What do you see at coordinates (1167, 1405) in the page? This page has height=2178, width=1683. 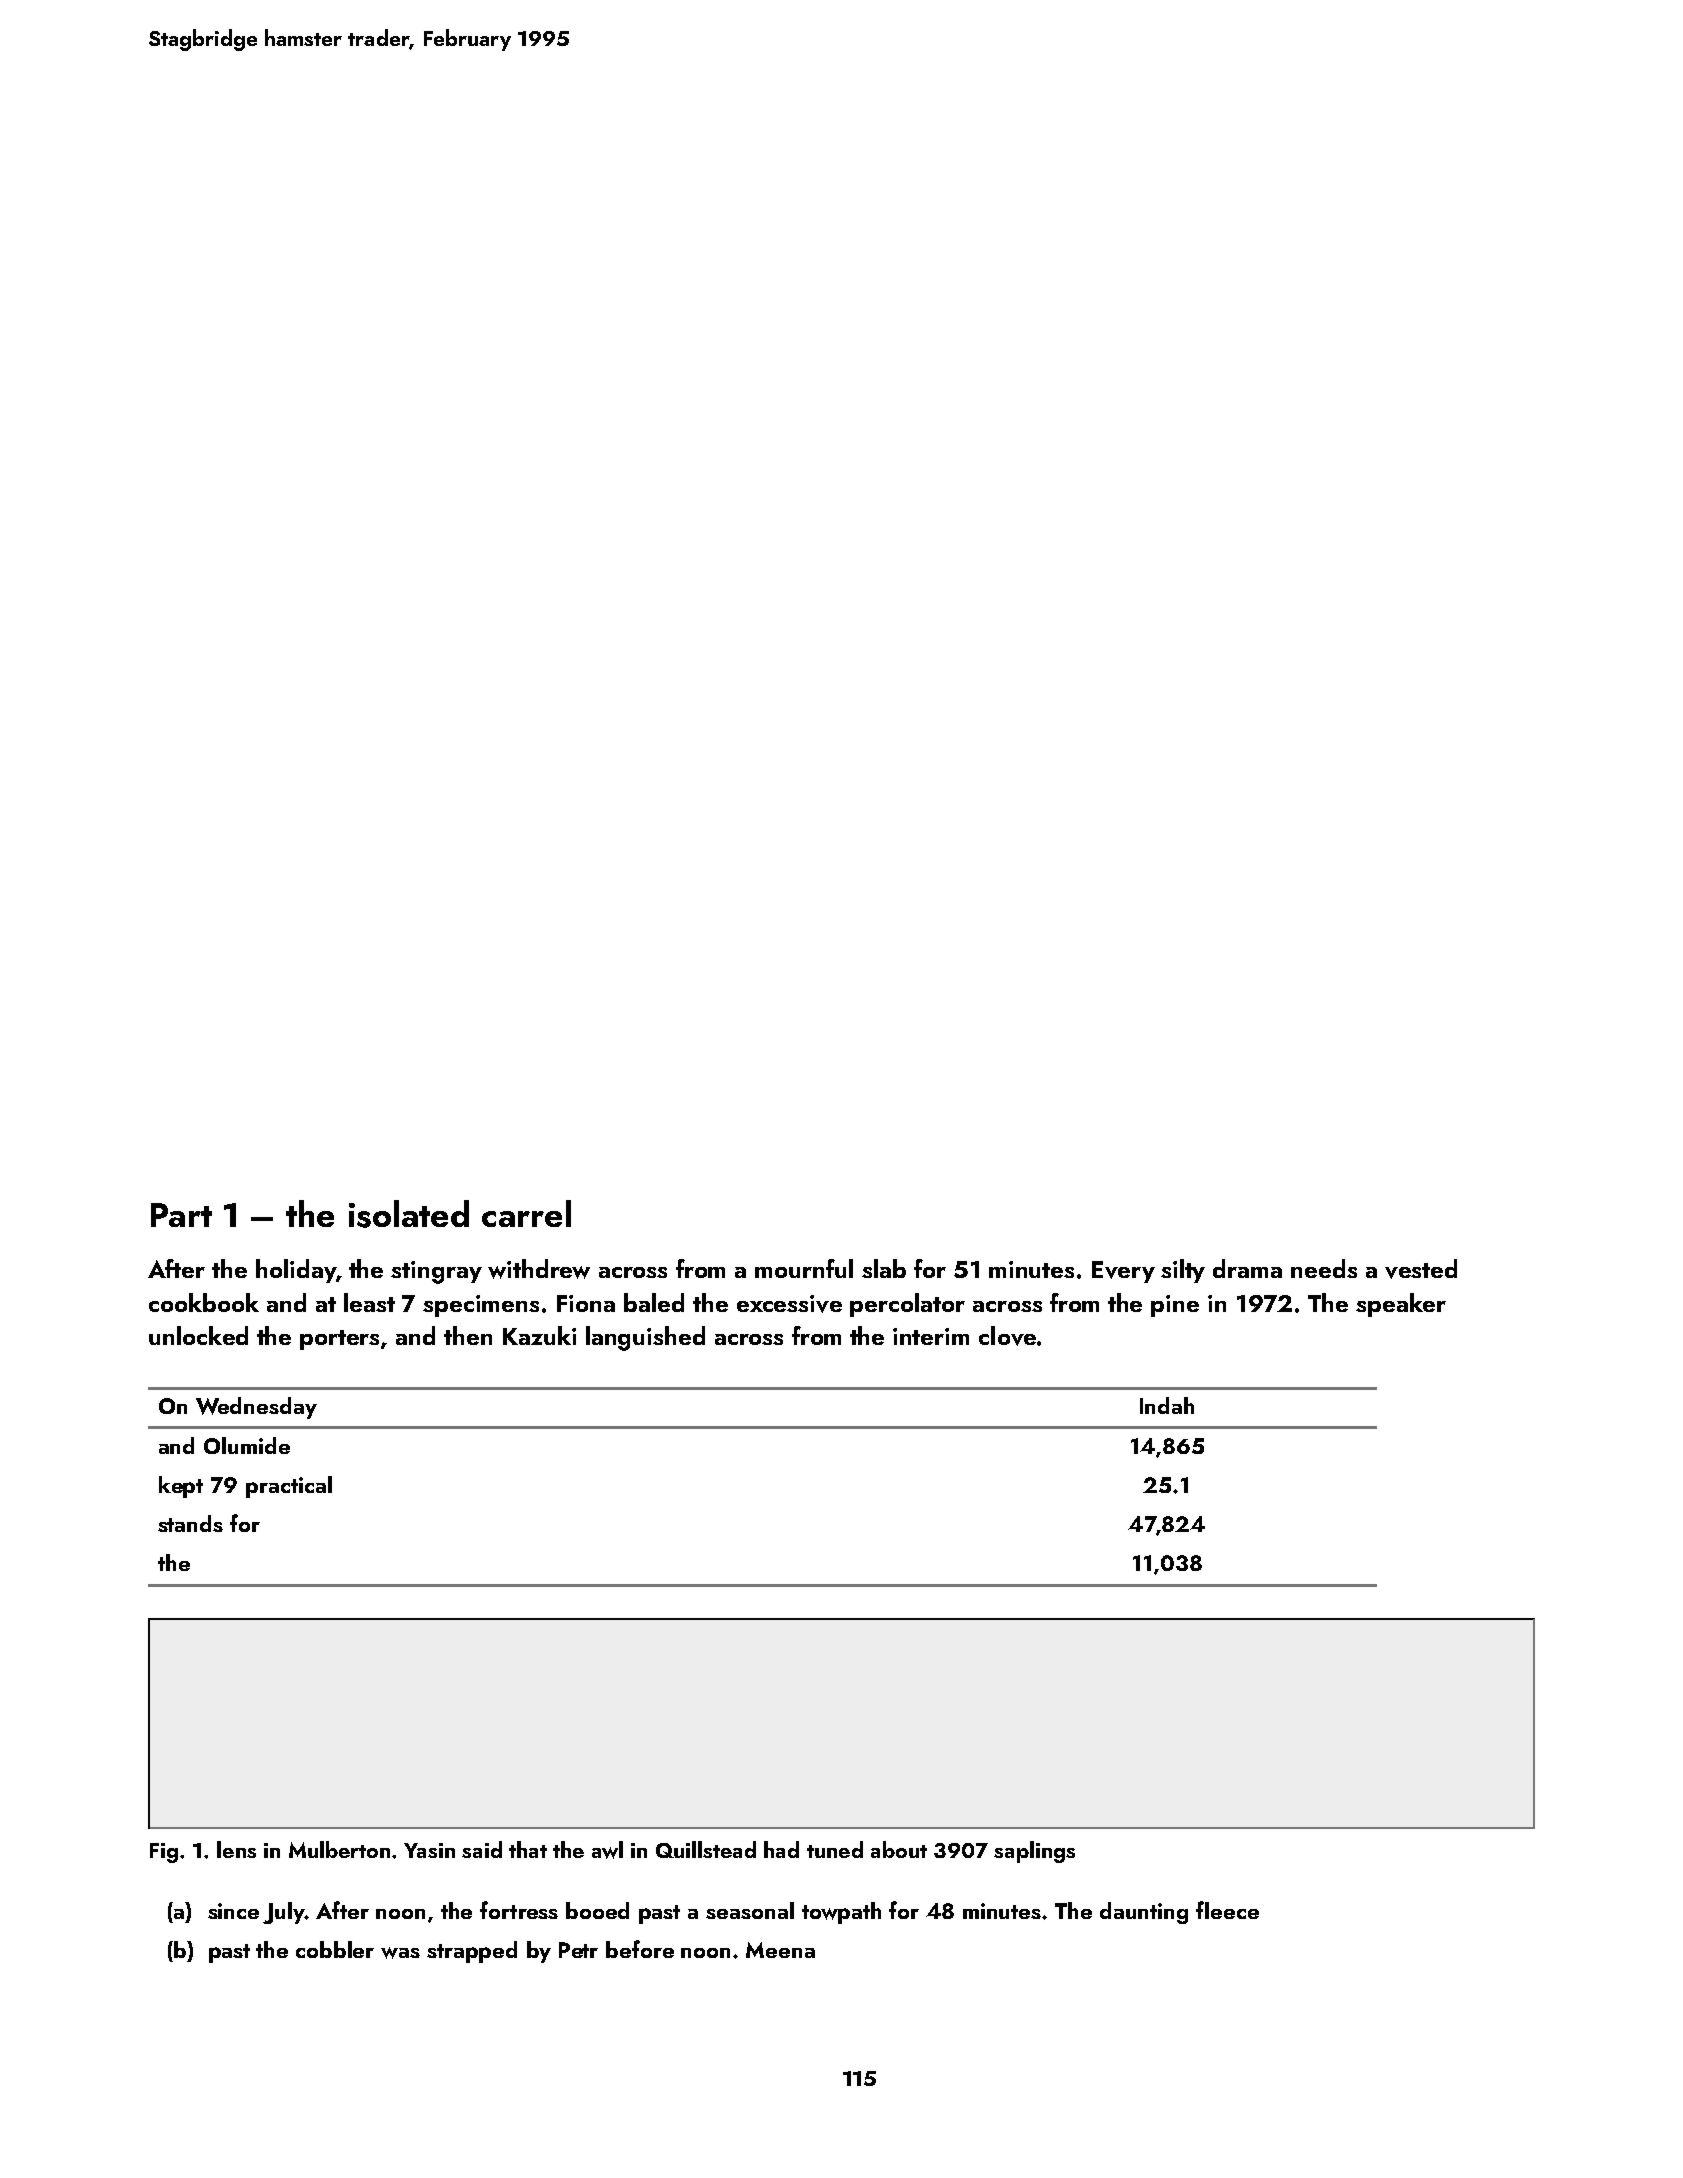 I see `Indah` at bounding box center [1167, 1405].
